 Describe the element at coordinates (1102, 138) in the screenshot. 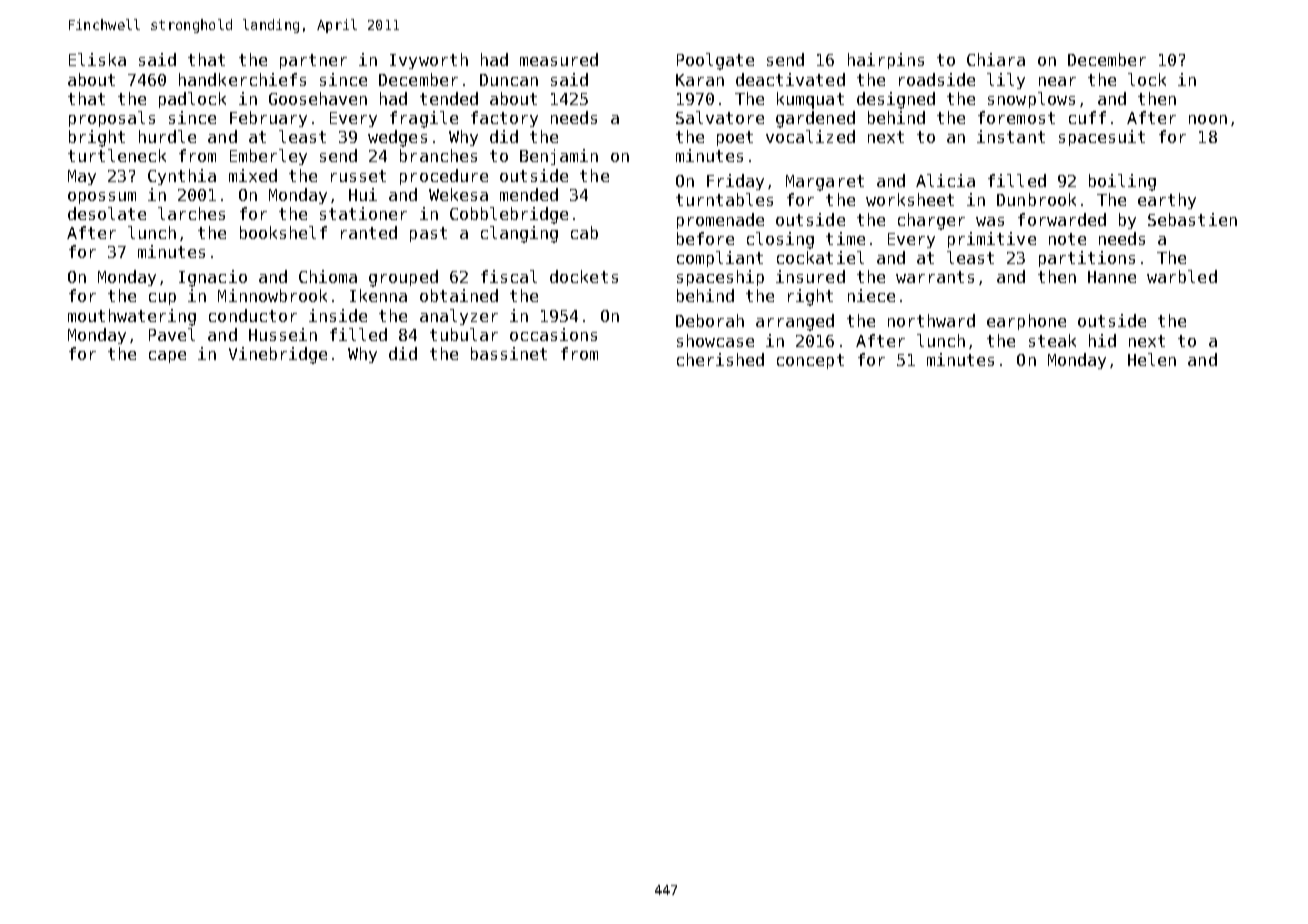

I see `spacesuit` at that location.
